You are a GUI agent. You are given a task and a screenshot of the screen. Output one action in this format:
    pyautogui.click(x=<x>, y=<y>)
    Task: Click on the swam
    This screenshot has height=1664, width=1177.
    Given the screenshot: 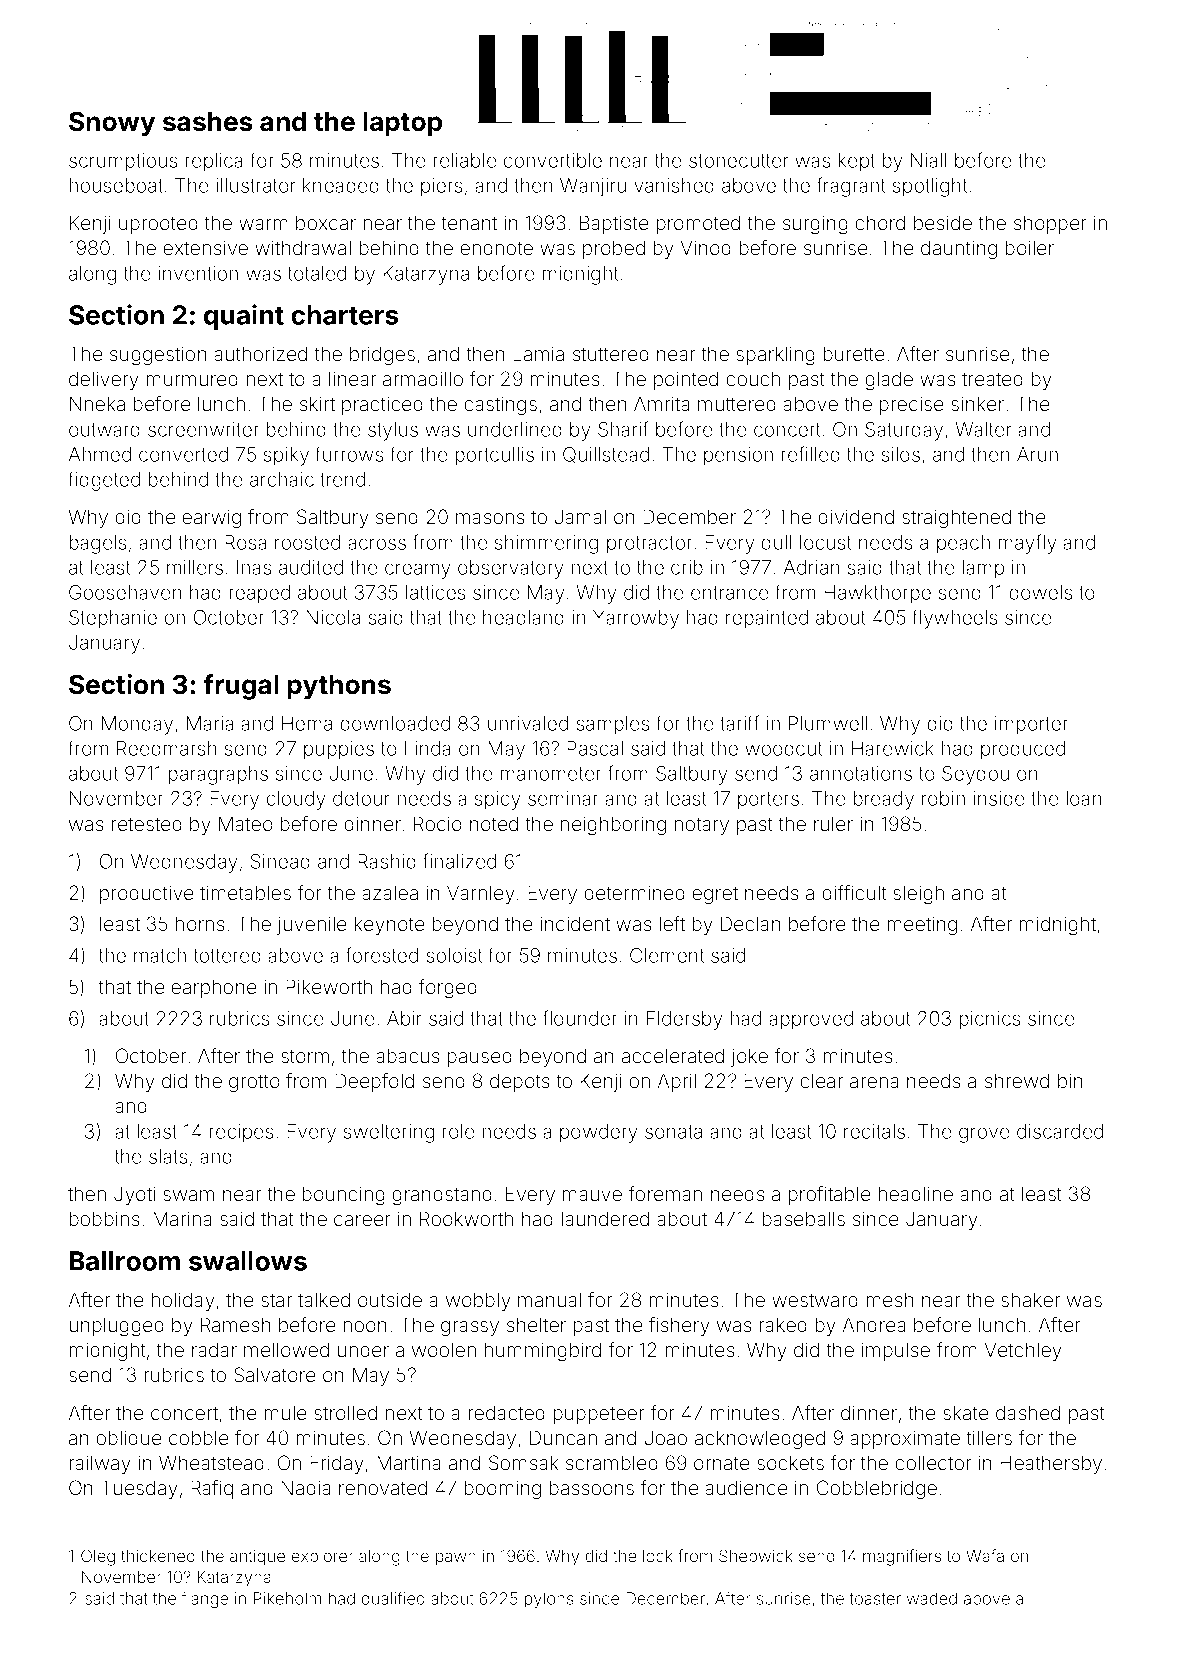 What is the action you would take?
    pyautogui.click(x=188, y=1195)
